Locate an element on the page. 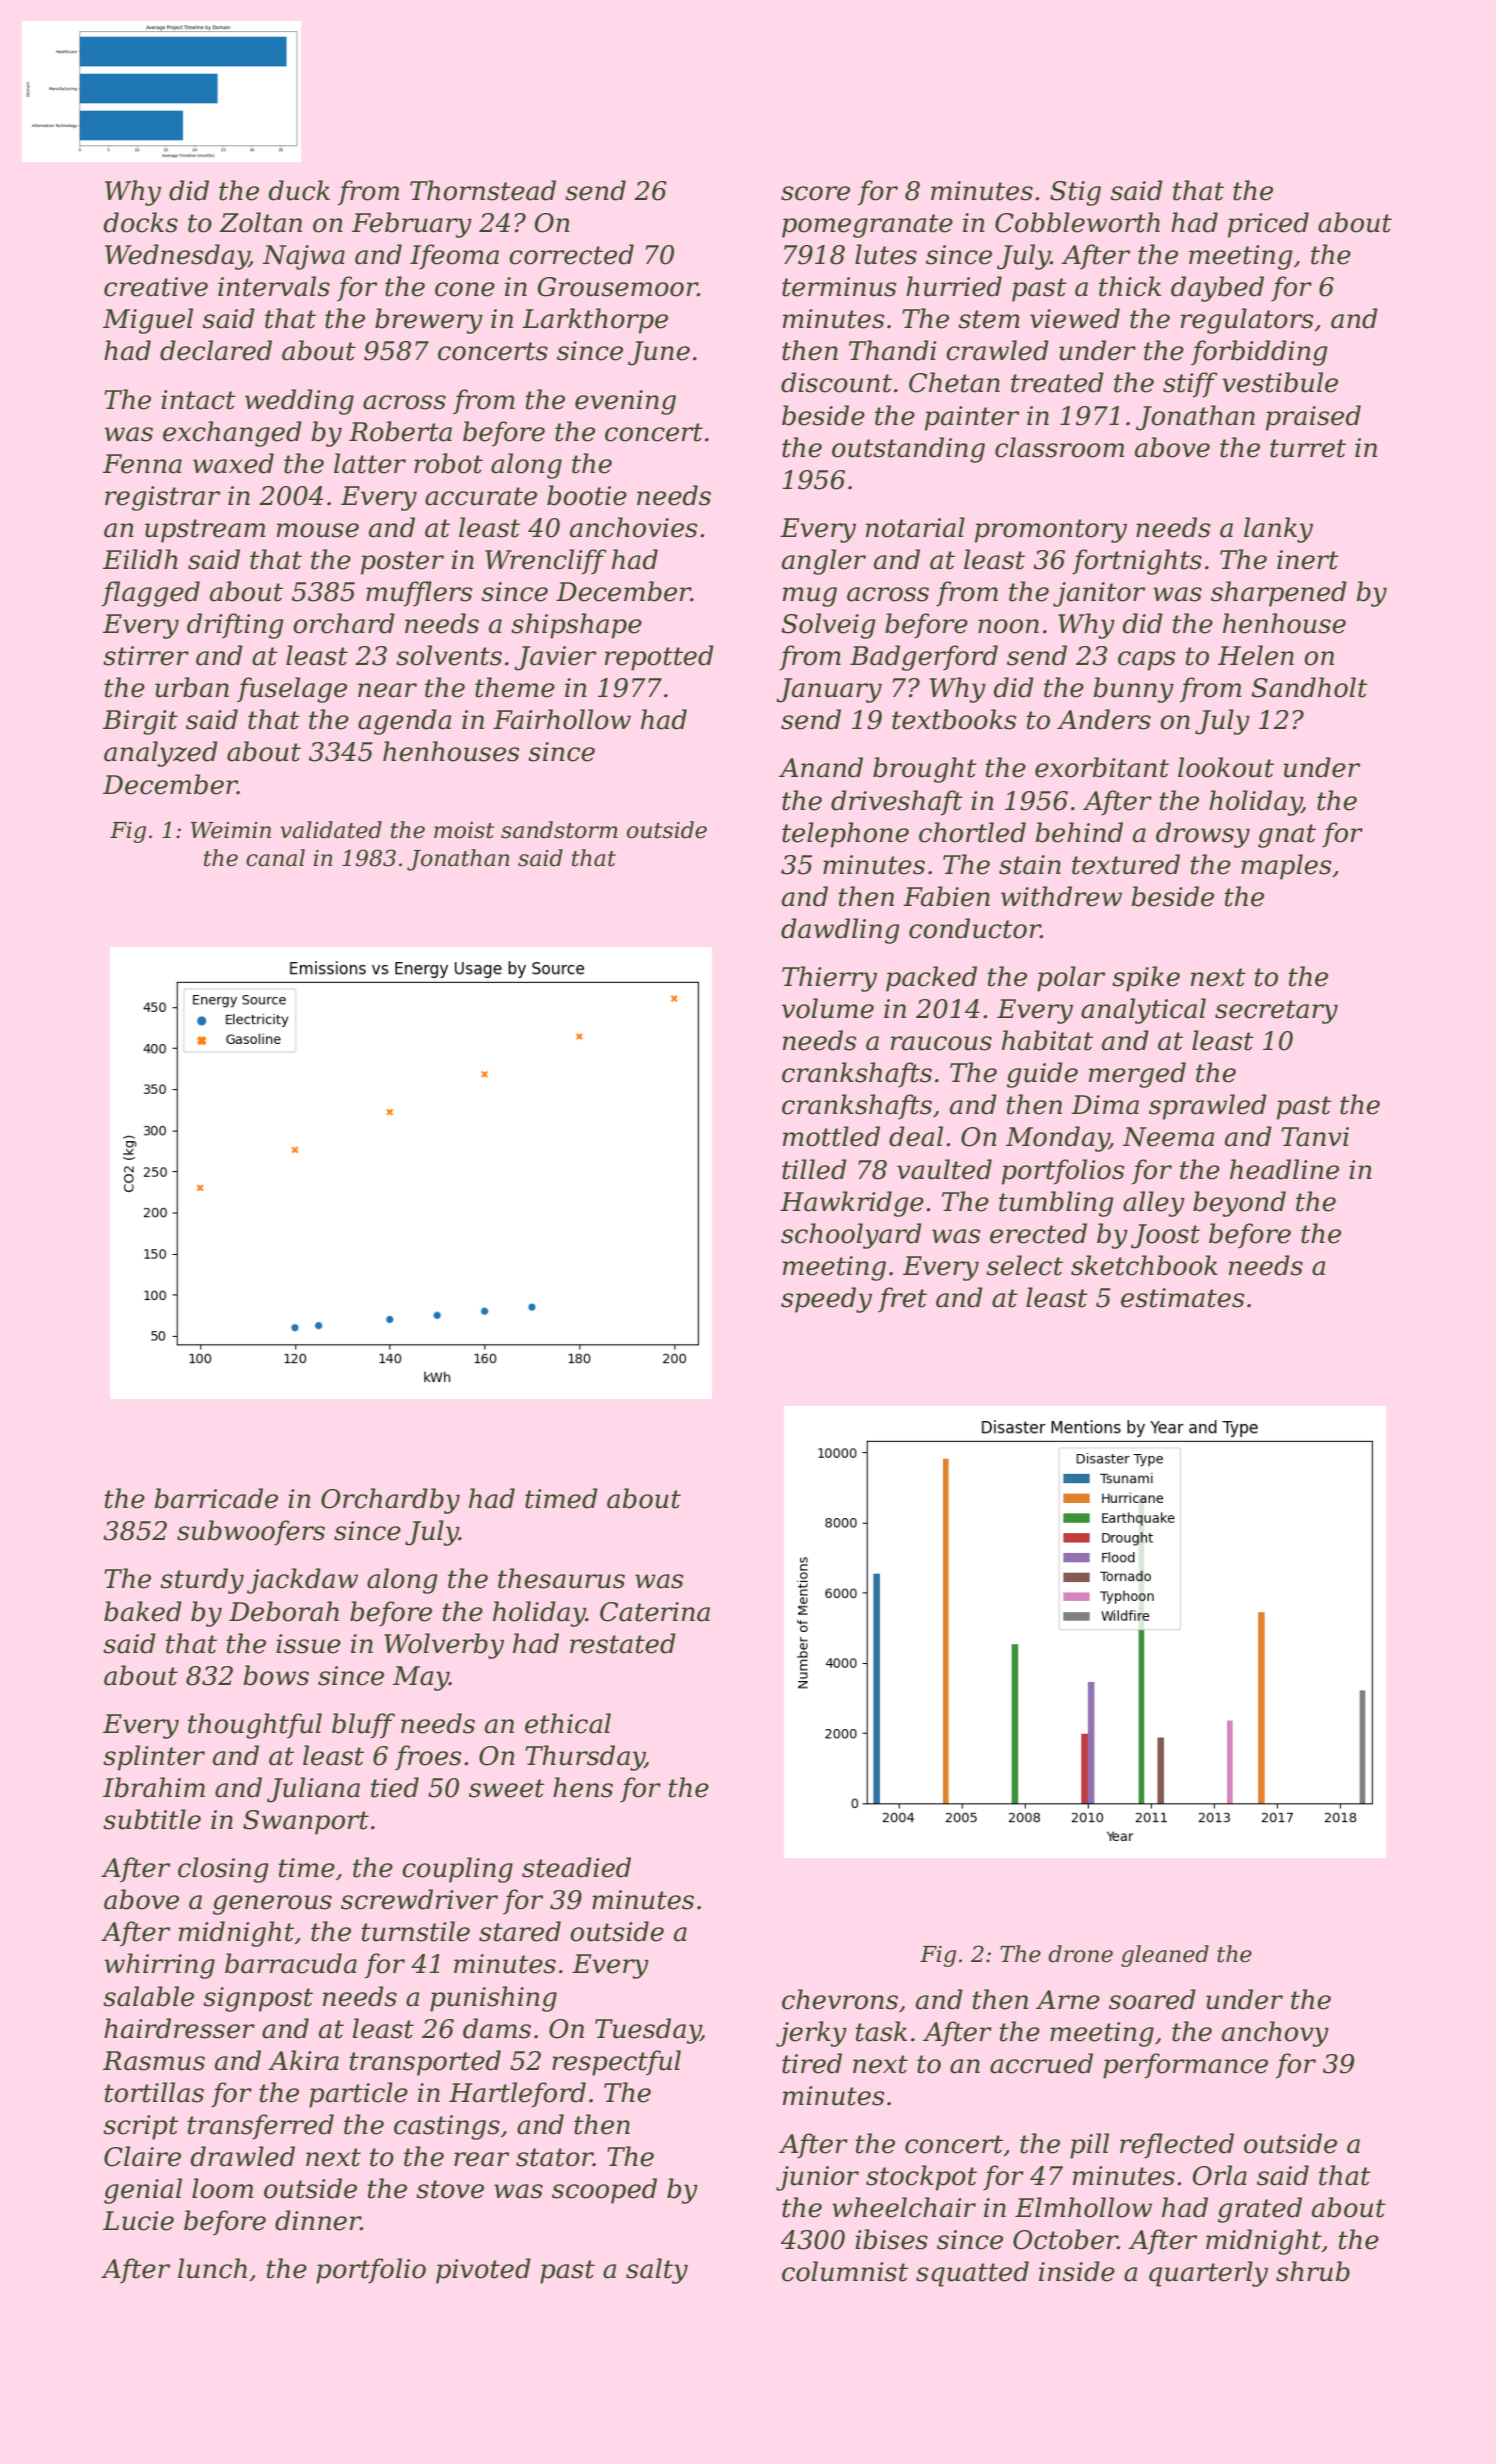 The width and height of the page is (1496, 2464). thick is located at coordinates (1130, 286).
